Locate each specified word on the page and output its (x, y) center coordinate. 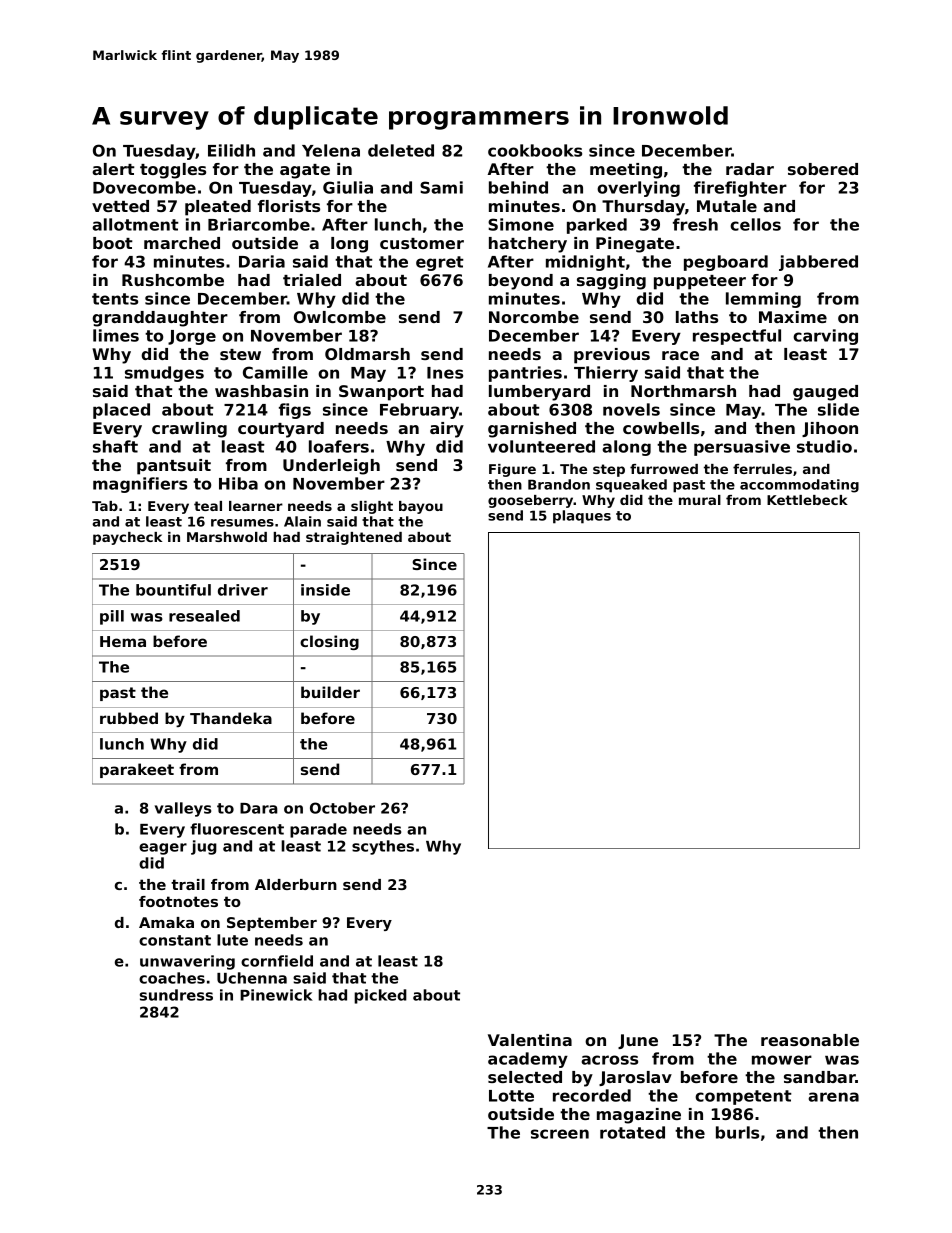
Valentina (530, 1040)
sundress (176, 995)
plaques (582, 517)
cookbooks (535, 150)
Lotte (511, 1096)
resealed (204, 616)
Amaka (166, 922)
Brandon (559, 484)
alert (113, 169)
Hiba (238, 483)
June (638, 1041)
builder (330, 692)
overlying (638, 189)
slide (838, 409)
